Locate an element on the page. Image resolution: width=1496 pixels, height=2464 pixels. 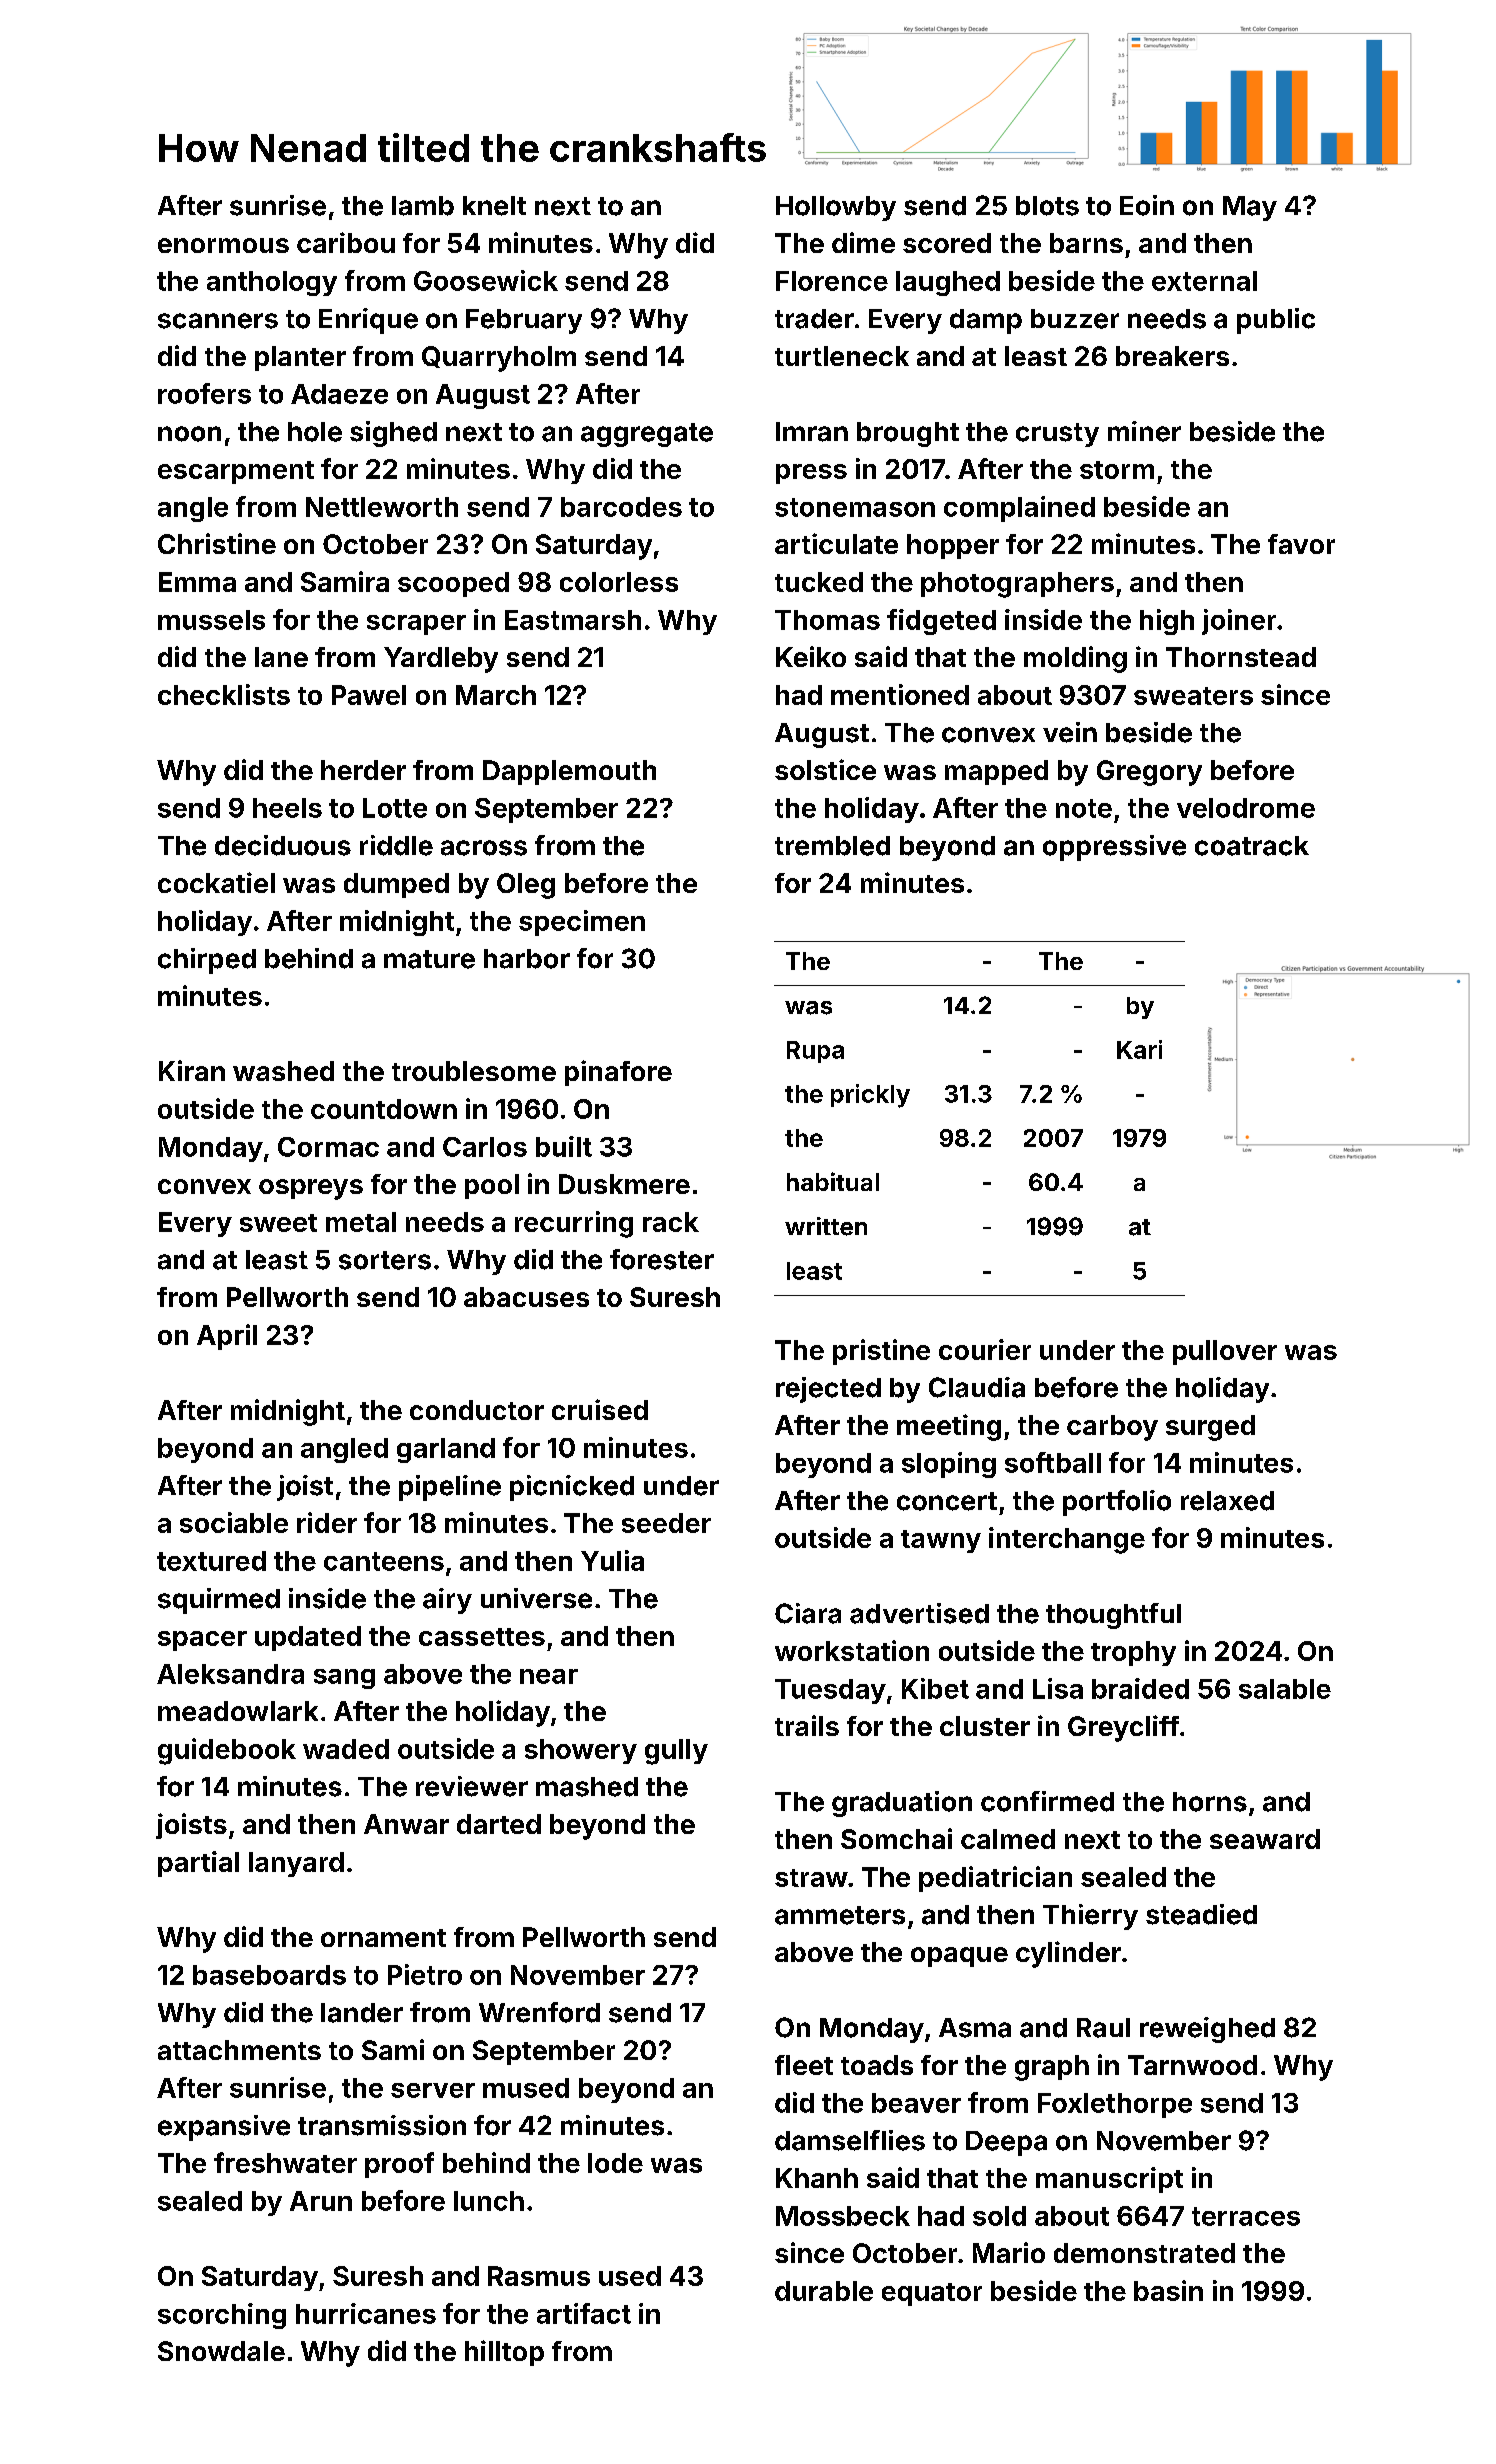
pullover is located at coordinates (1225, 1352).
